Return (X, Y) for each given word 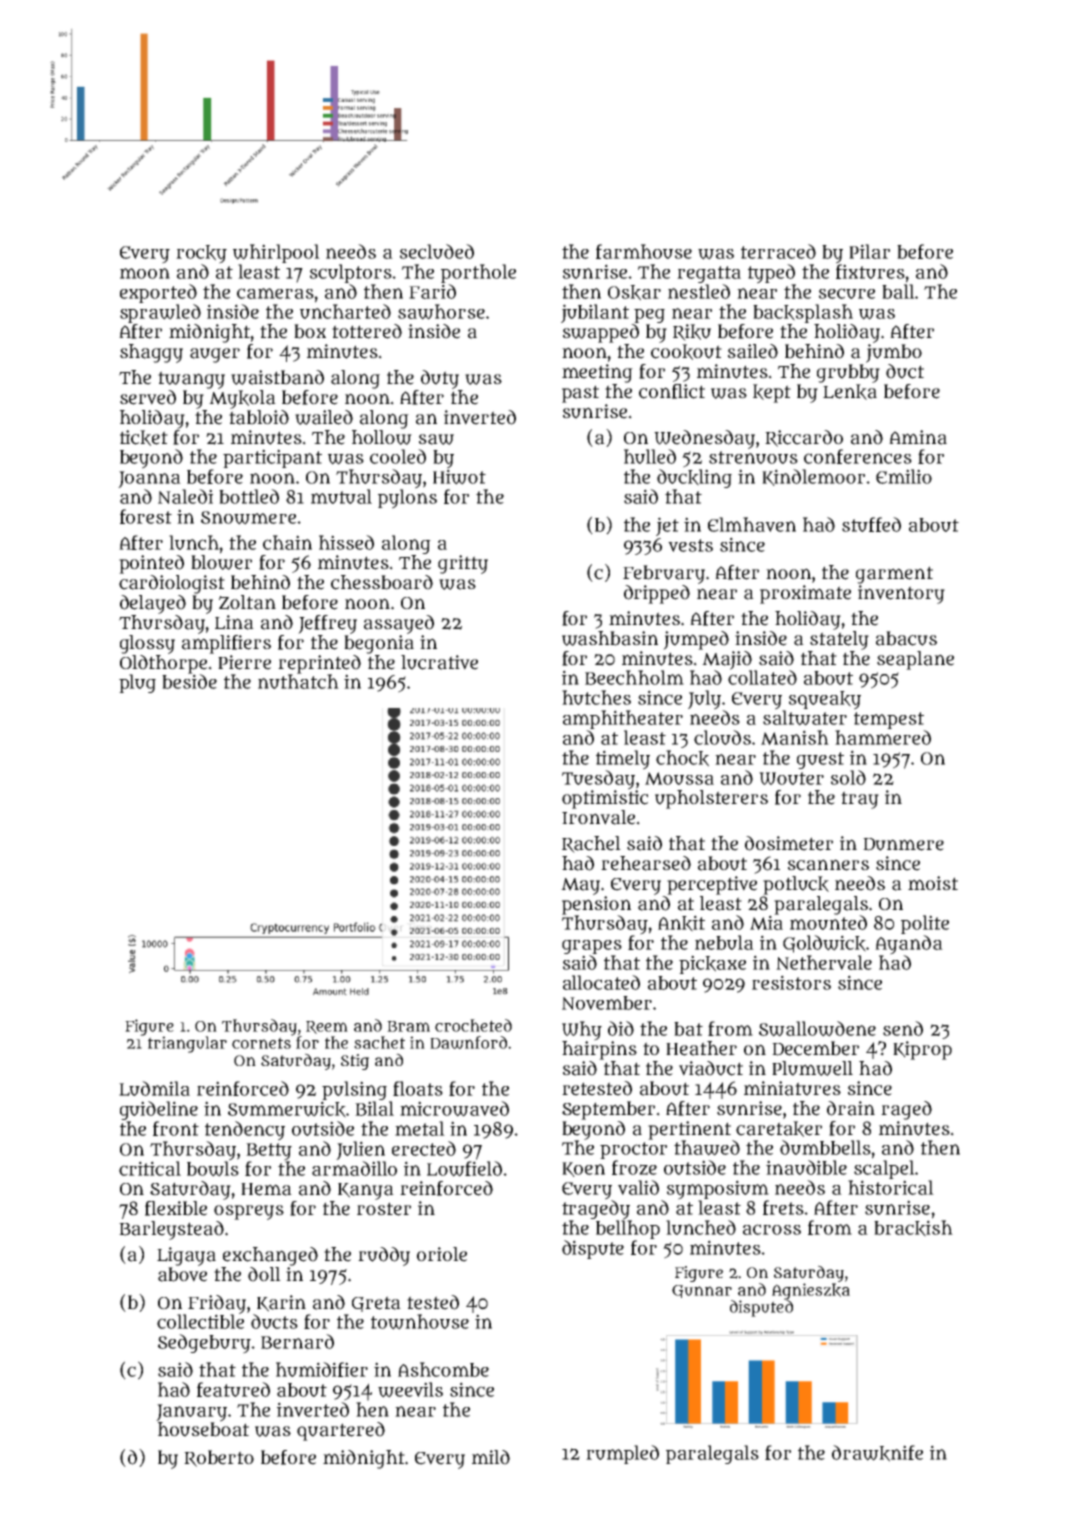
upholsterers (711, 799)
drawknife (877, 1453)
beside (189, 681)
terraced (778, 251)
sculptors (351, 273)
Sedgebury (204, 1344)
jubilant (595, 313)
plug (137, 683)
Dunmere (903, 844)
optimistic (605, 799)
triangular (187, 1044)
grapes (592, 947)
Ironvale (598, 817)
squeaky (825, 700)
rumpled (622, 1454)
